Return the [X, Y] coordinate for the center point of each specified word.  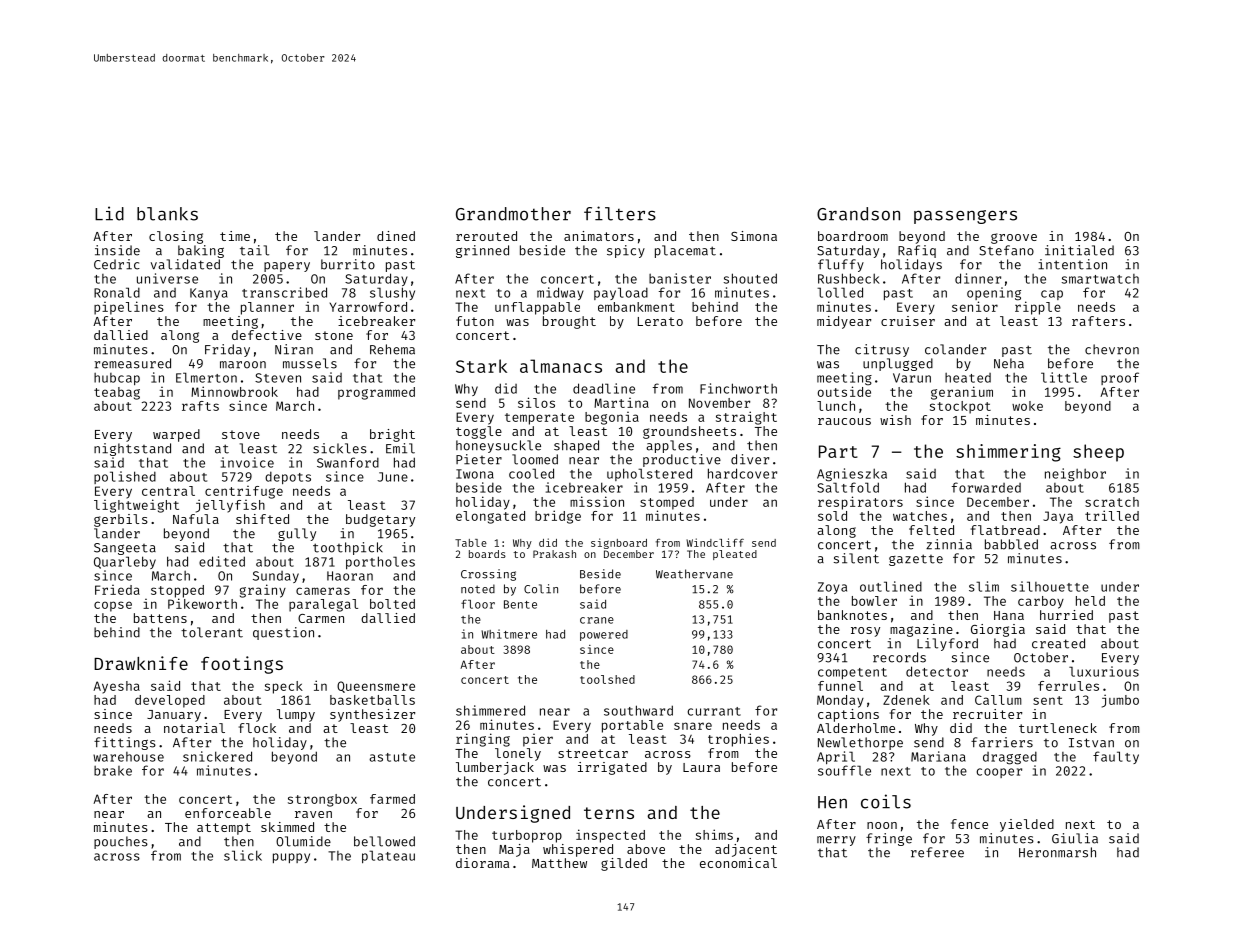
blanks [167, 214]
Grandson [858, 214]
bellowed [384, 841]
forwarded [986, 487]
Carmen [321, 618]
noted [478, 589]
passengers [965, 217]
